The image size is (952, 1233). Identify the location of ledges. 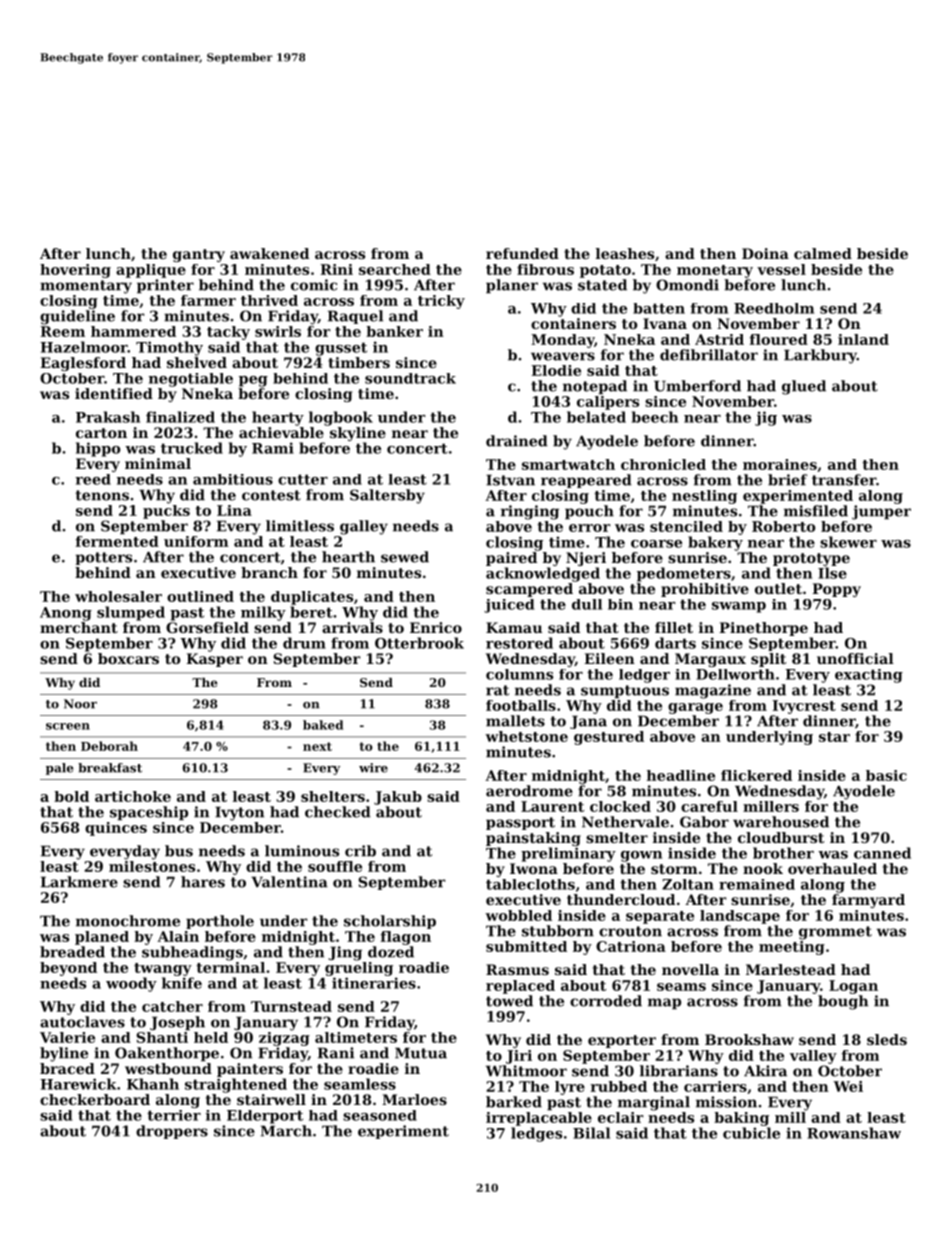
(536, 1134).
